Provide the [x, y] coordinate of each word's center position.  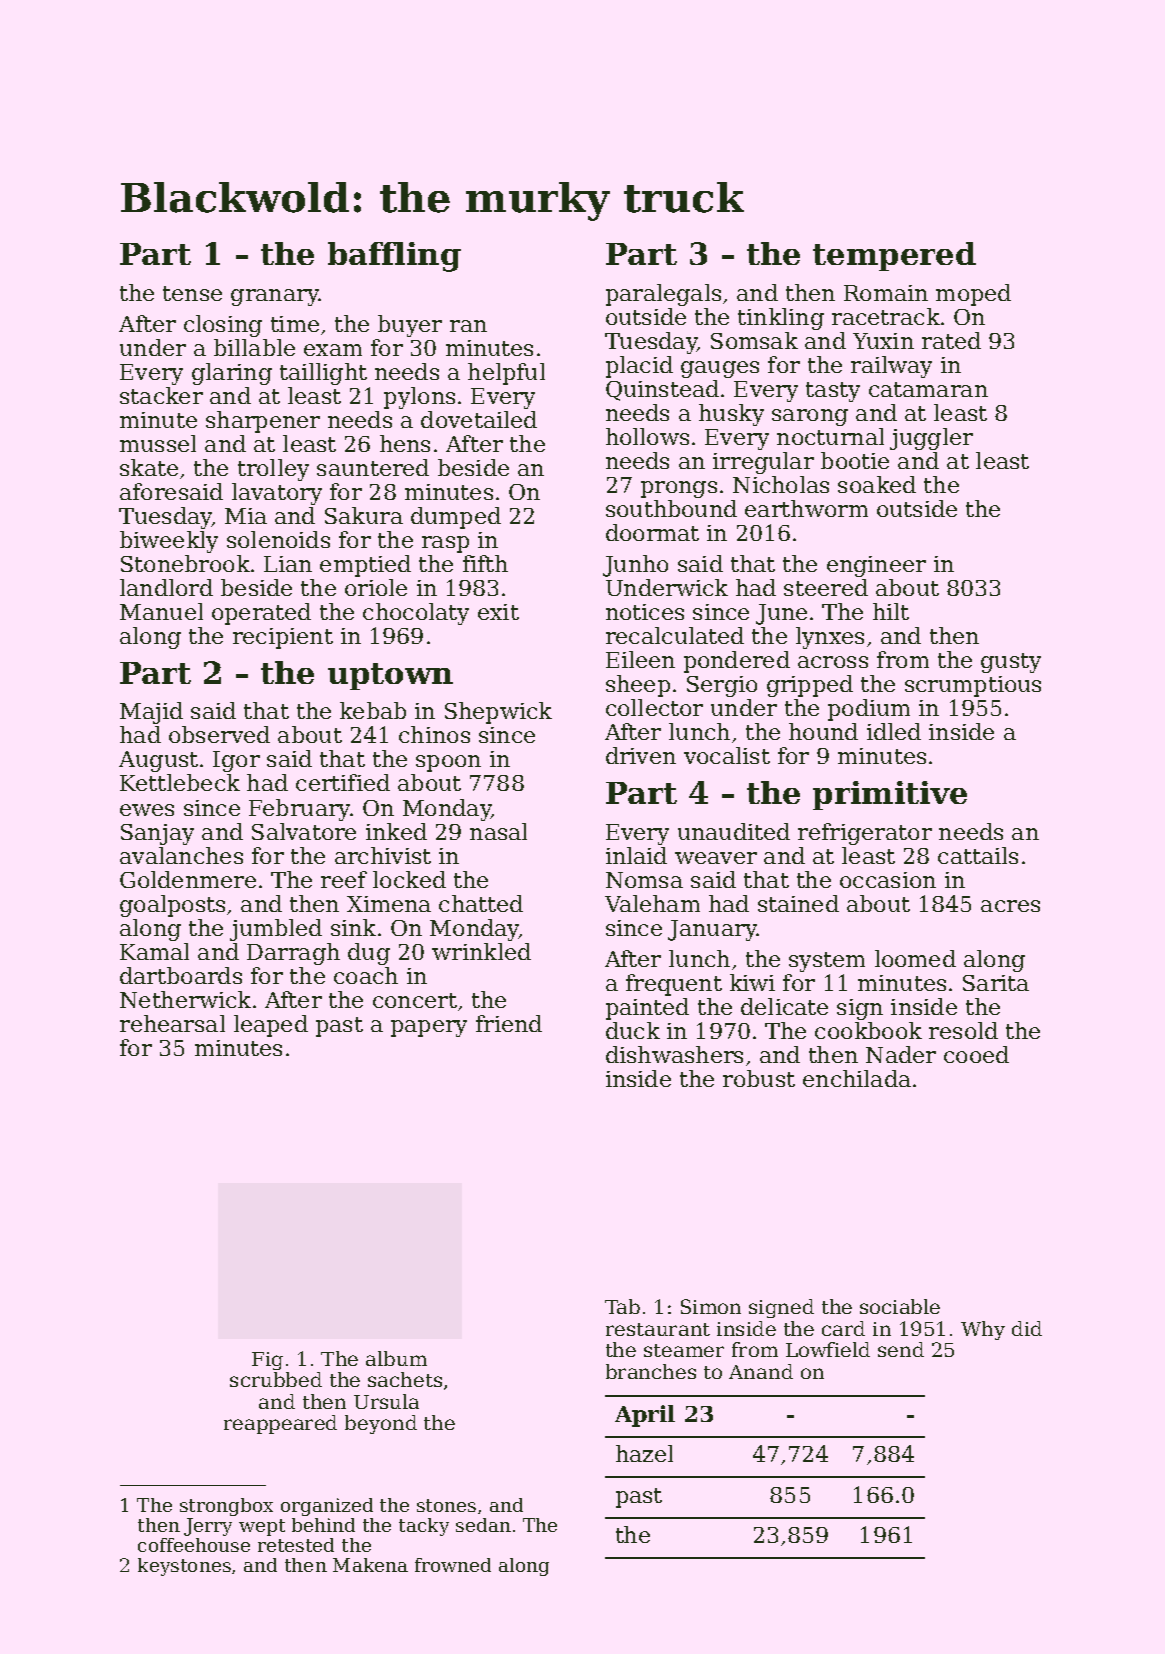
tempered [894, 256]
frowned [453, 1565]
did [1027, 1328]
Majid [151, 713]
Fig [267, 1361]
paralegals [663, 295]
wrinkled [481, 951]
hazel [644, 1453]
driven [641, 755]
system [827, 962]
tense [192, 293]
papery [429, 1028]
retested [296, 1545]
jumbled [276, 930]
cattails [978, 855]
